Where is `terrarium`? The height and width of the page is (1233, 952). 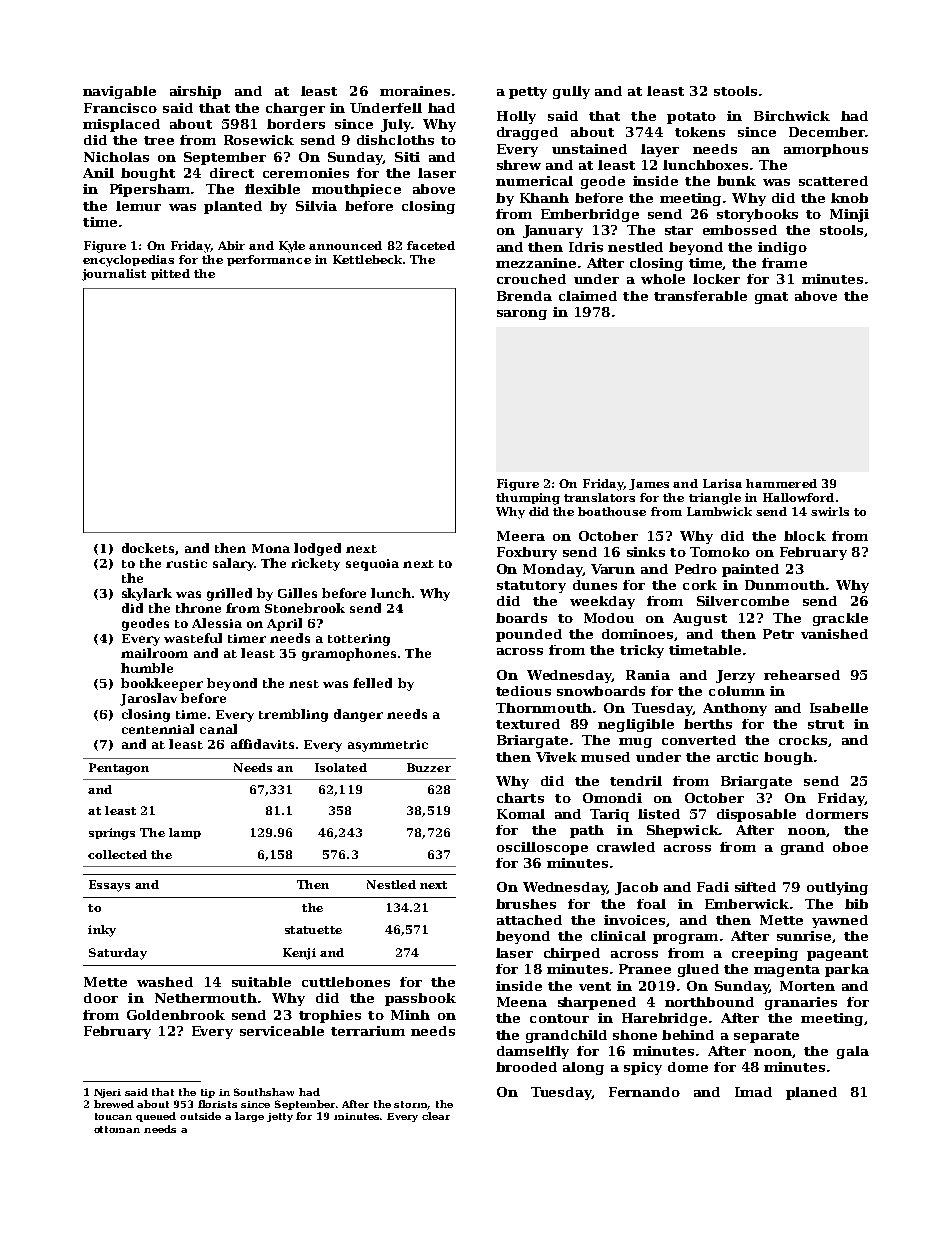
terrarium is located at coordinates (368, 1031).
